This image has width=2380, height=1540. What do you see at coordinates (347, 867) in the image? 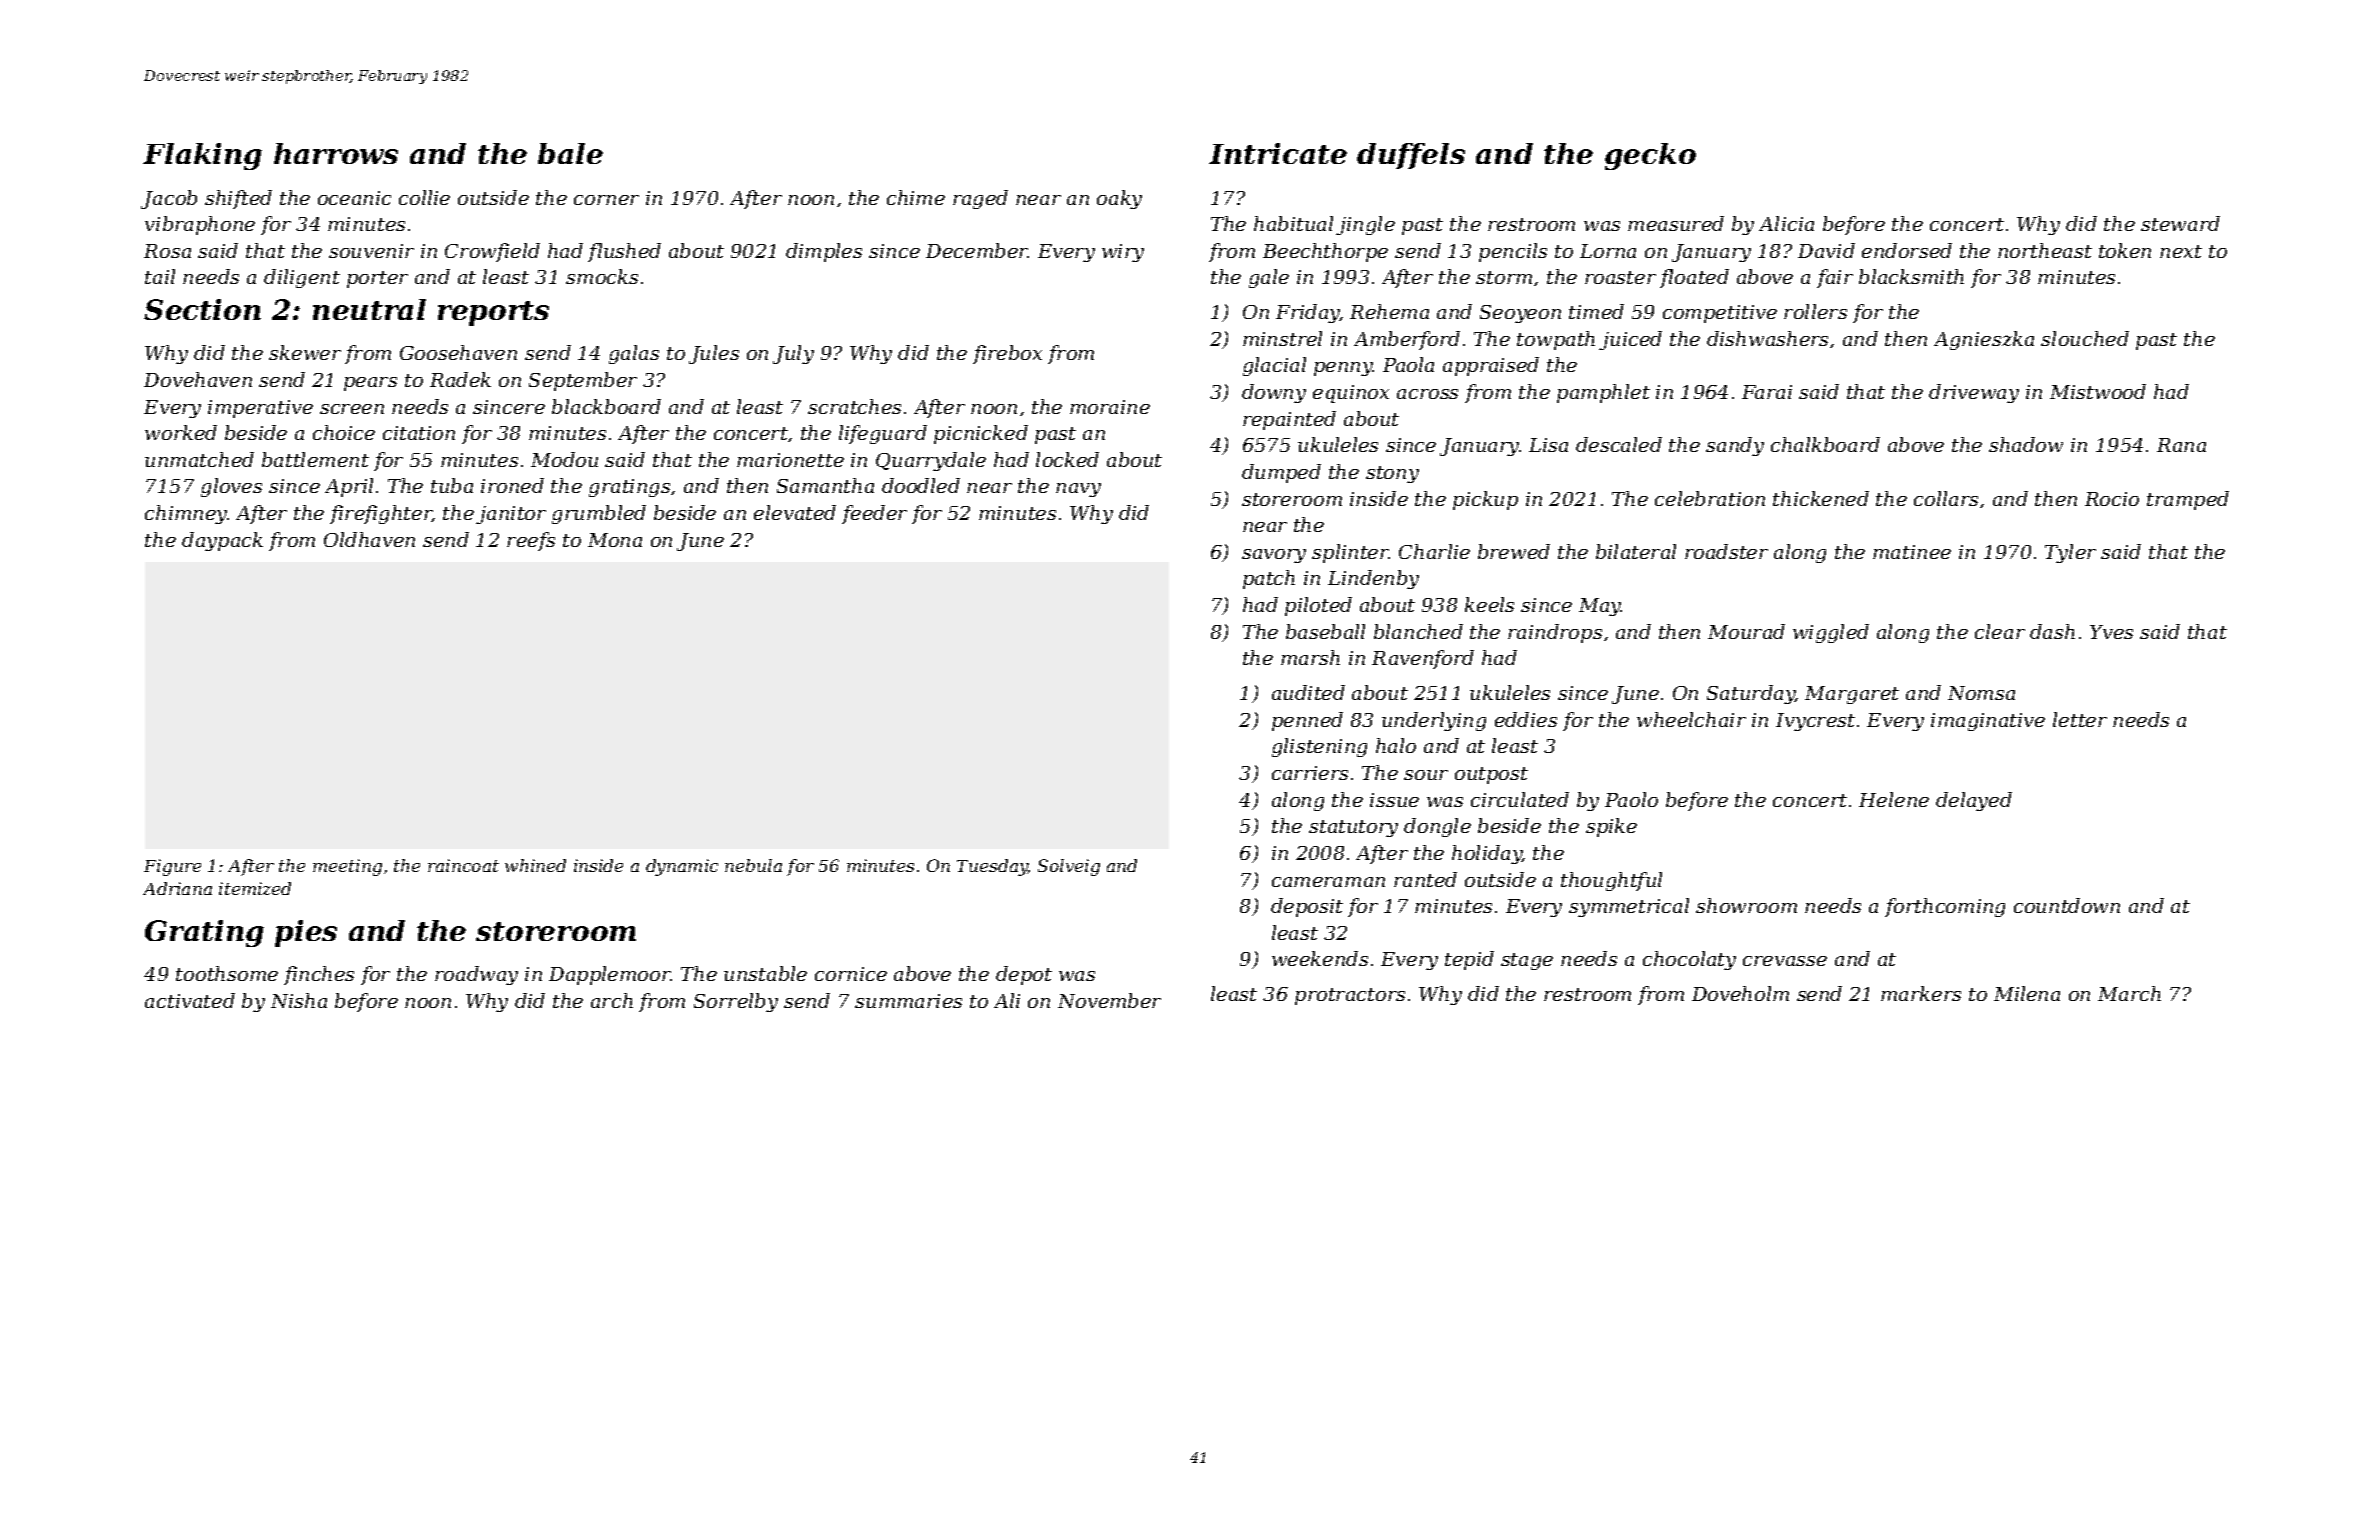
I see `meeting` at bounding box center [347, 867].
